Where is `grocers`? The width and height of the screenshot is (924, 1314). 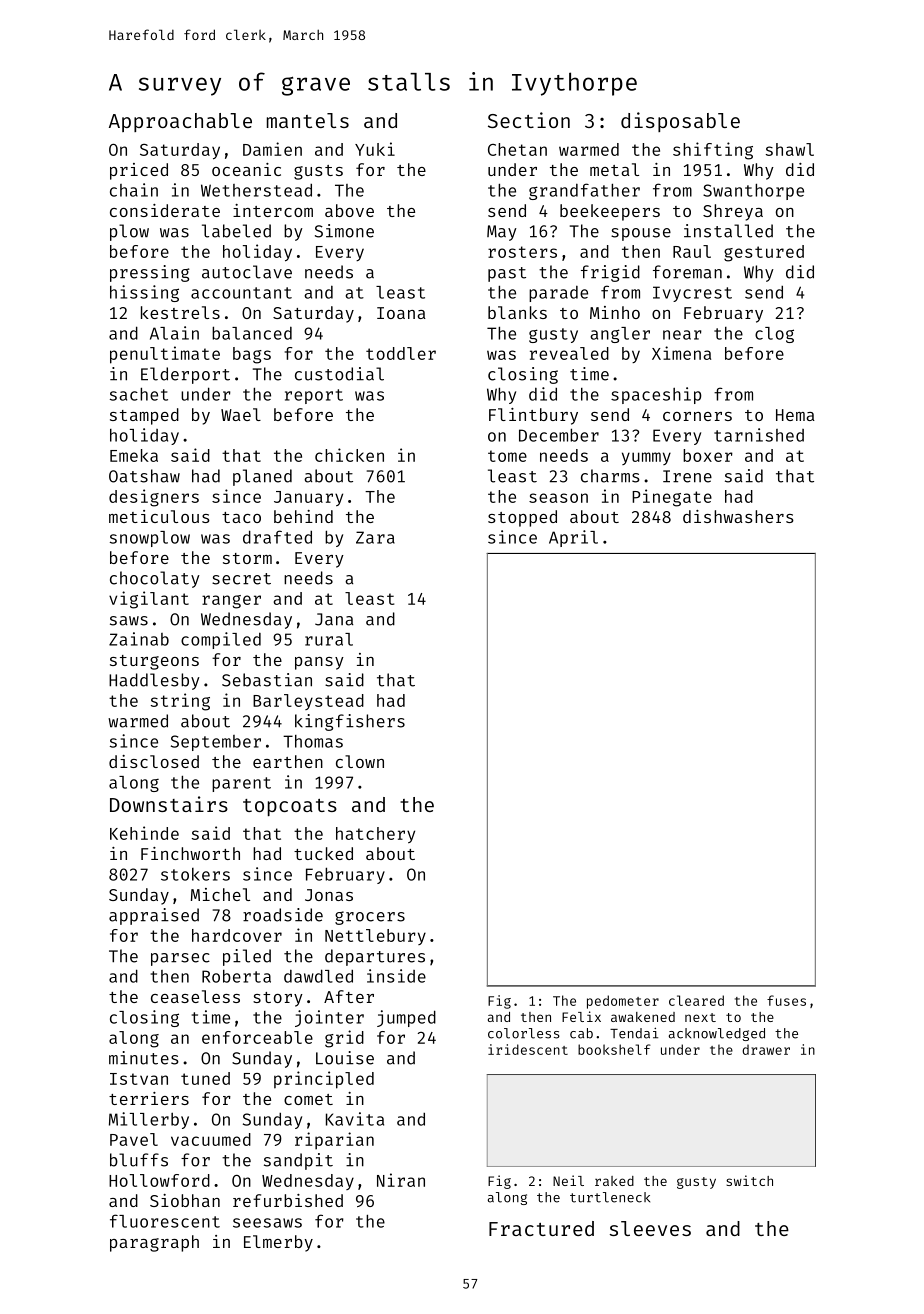
grocers is located at coordinates (370, 918).
